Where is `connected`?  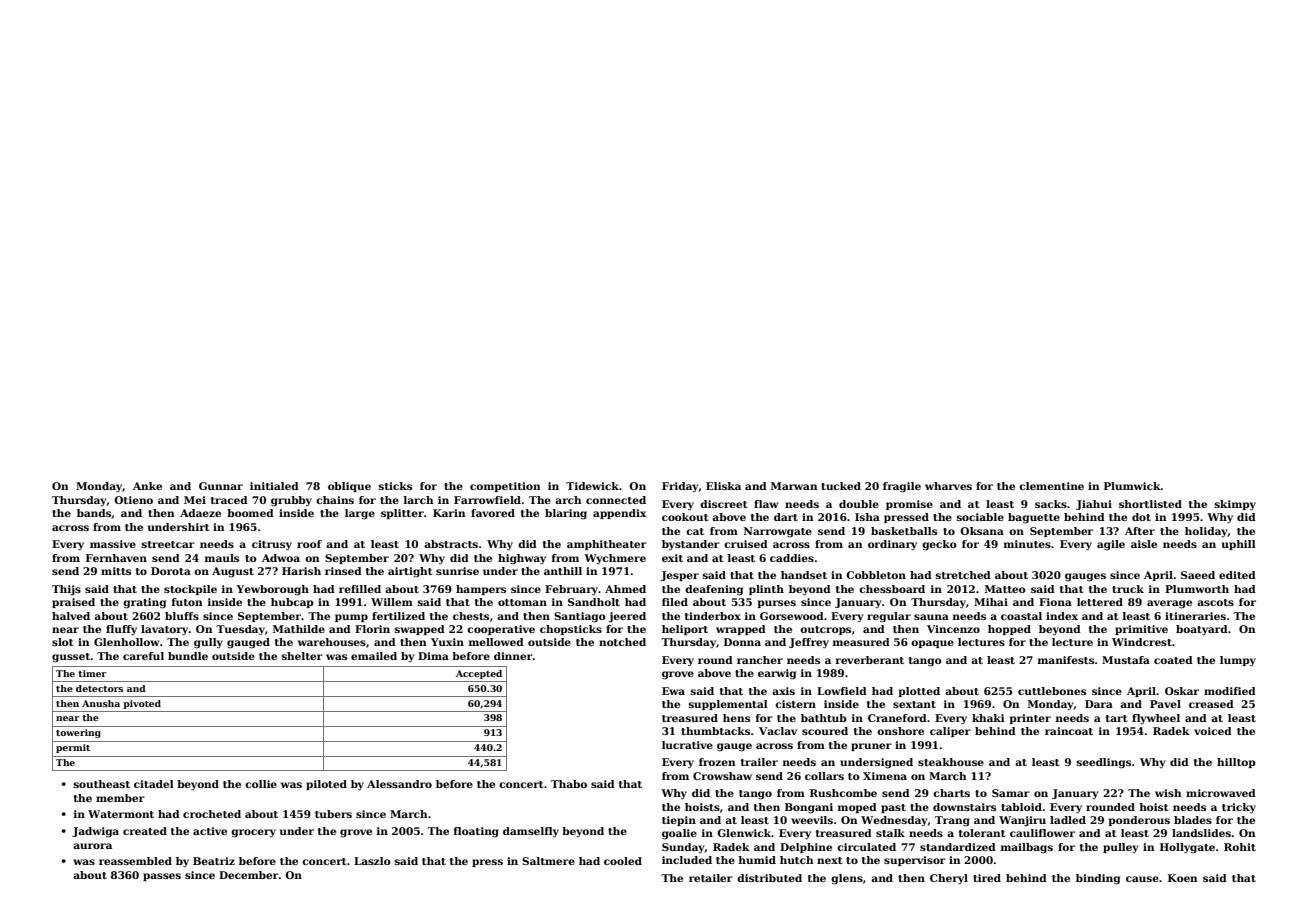
connected is located at coordinates (616, 500).
